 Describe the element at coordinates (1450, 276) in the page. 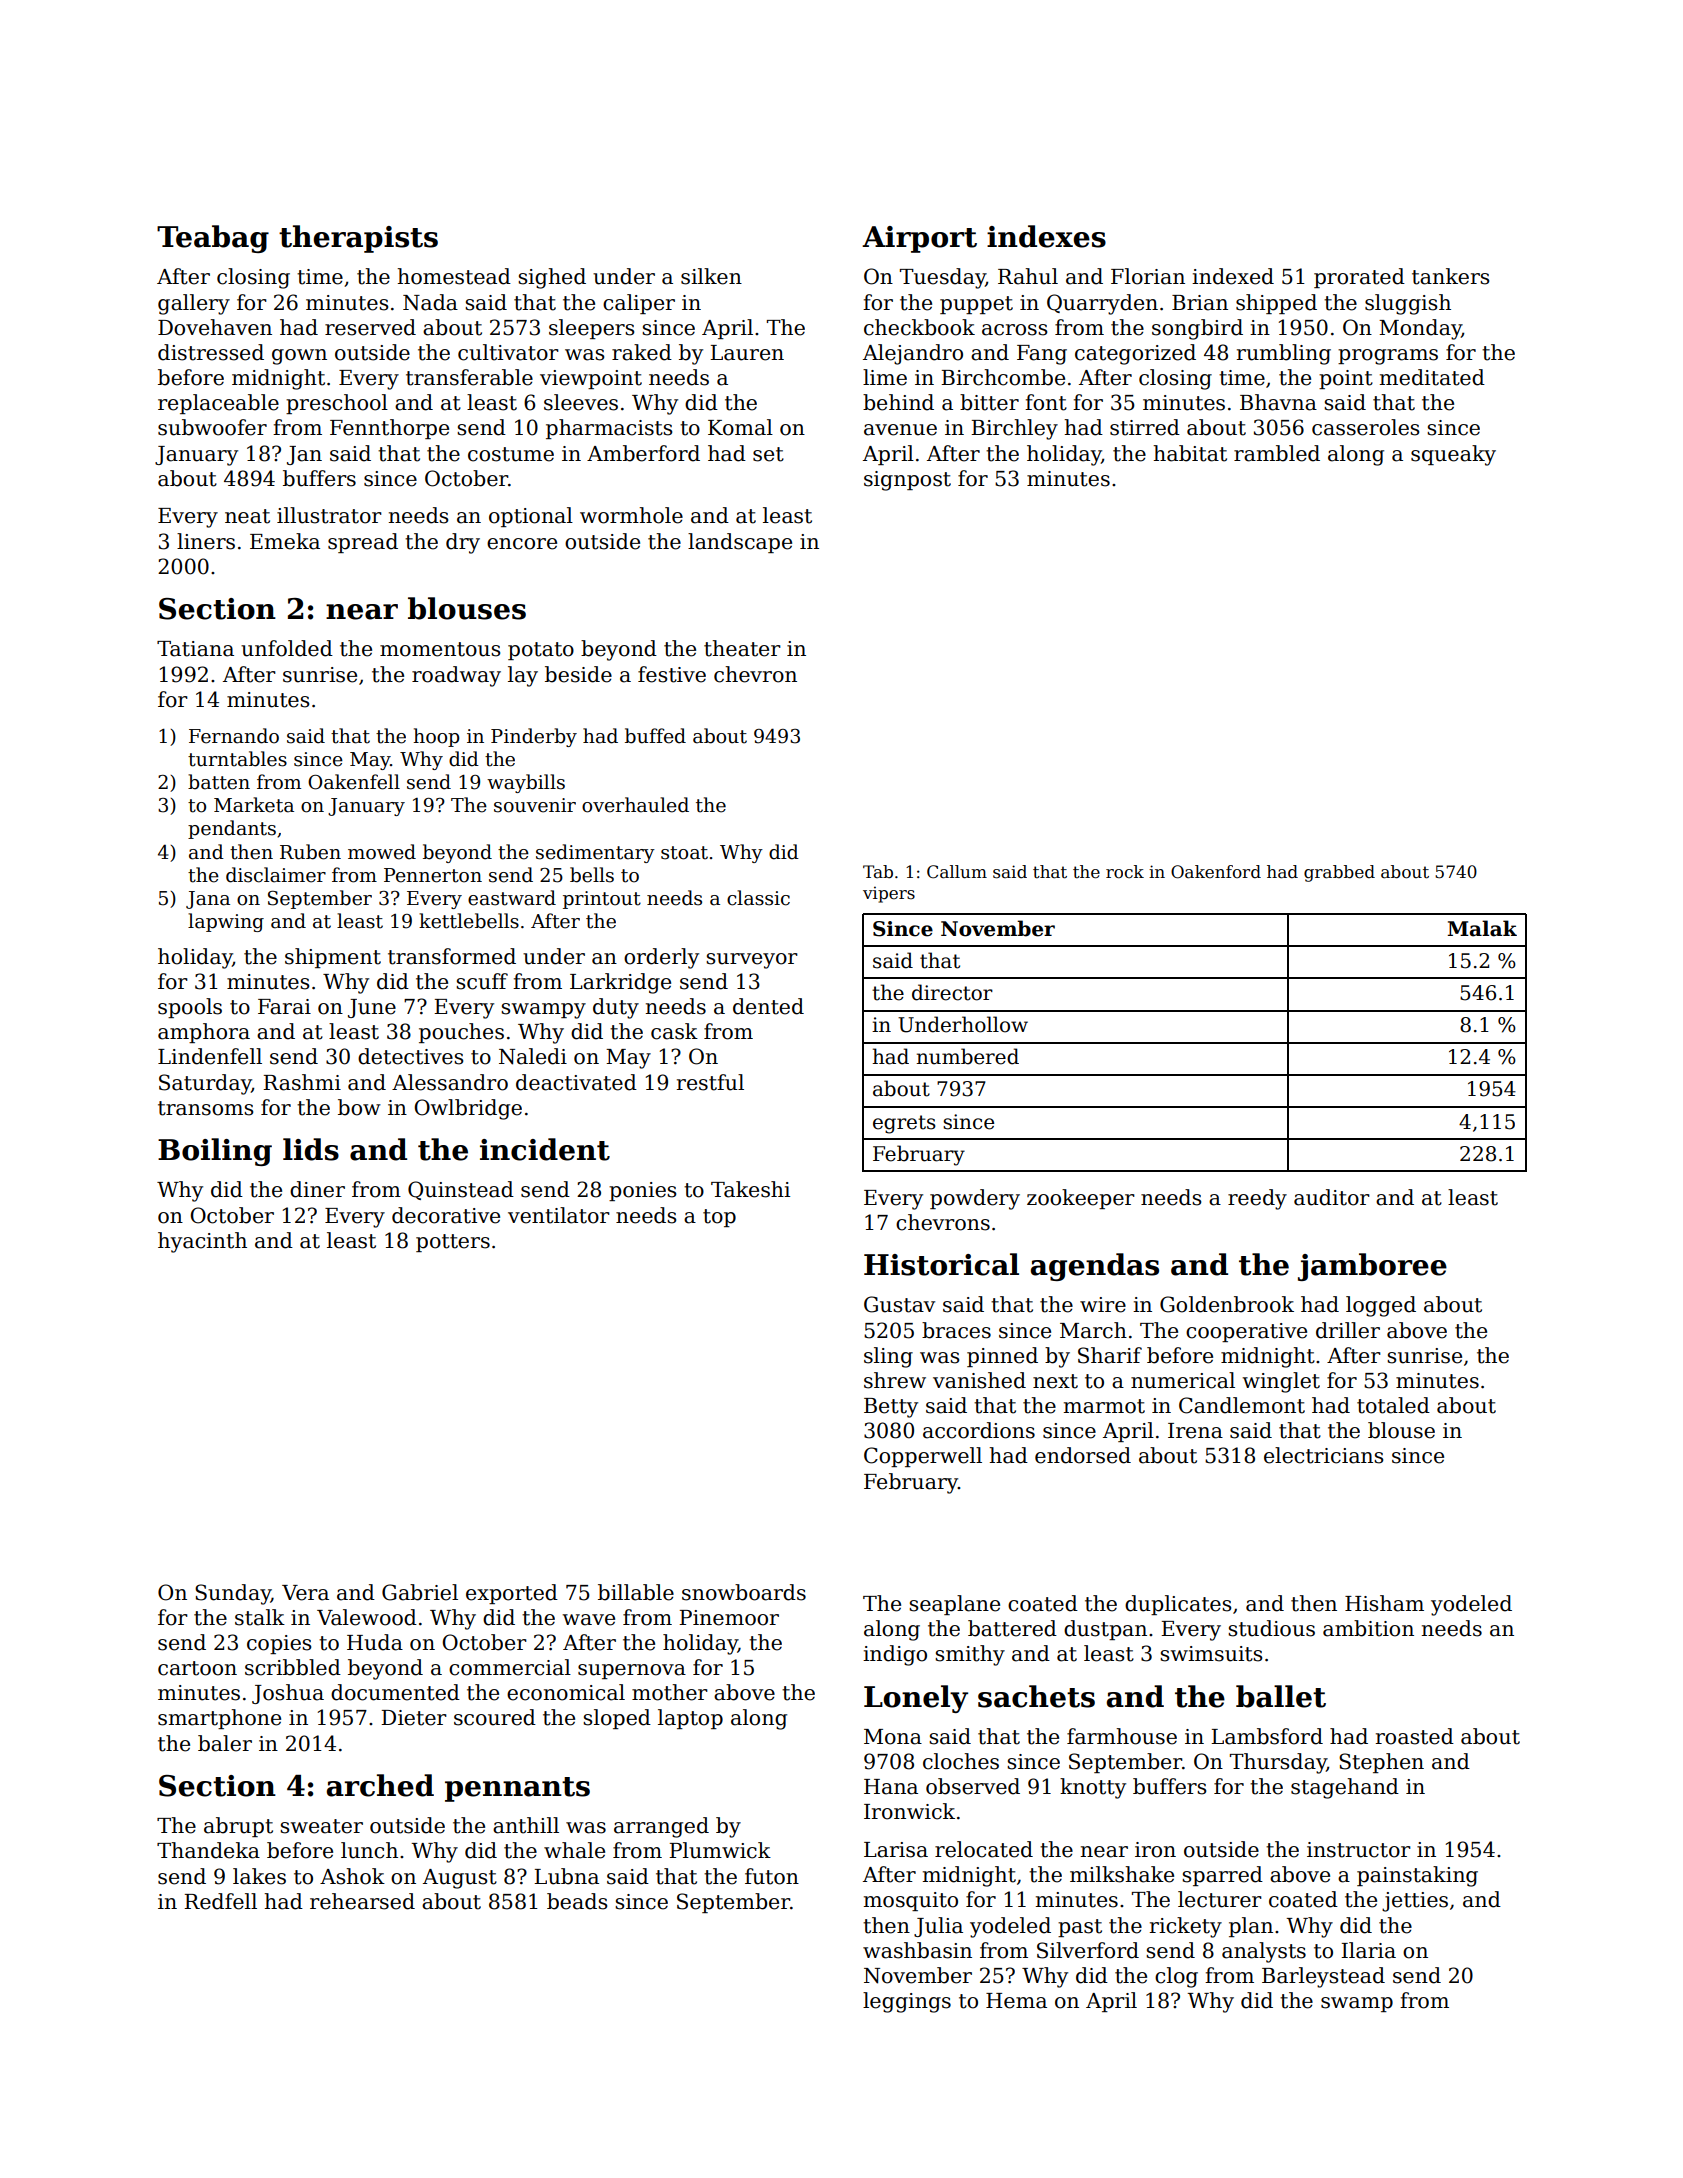

I see `tankers` at that location.
